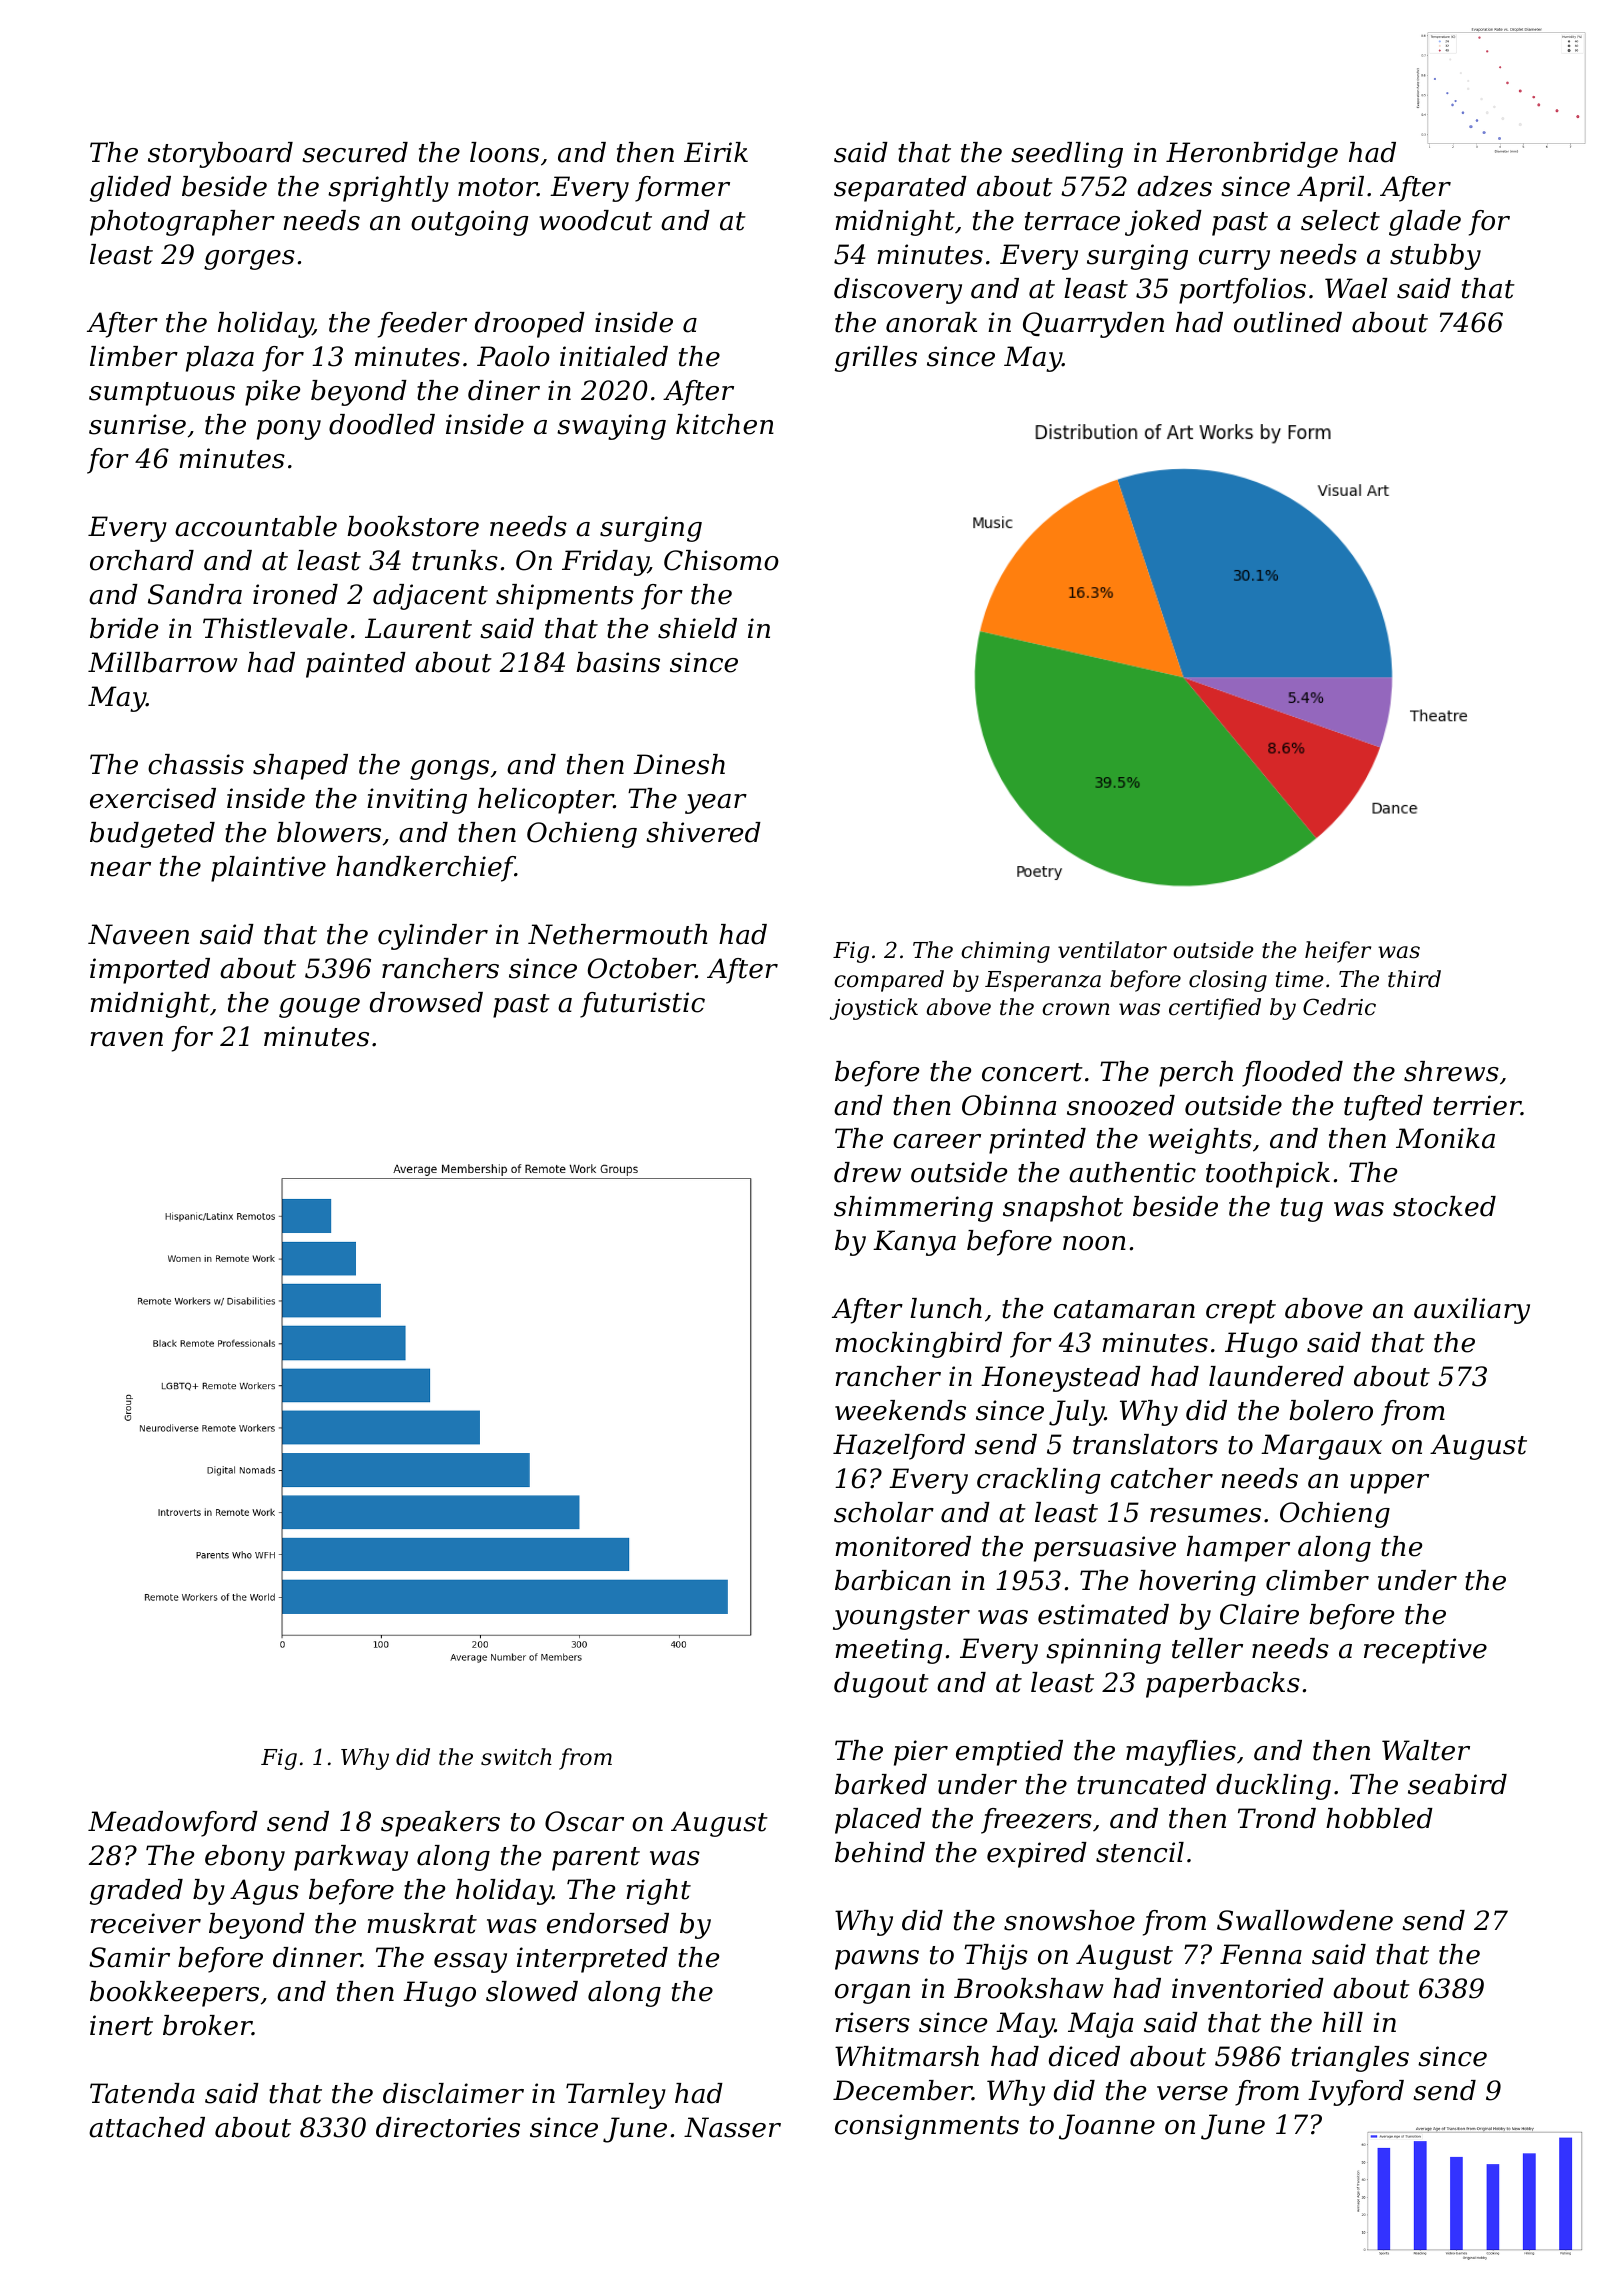 This screenshot has width=1620, height=2292. Describe the element at coordinates (1288, 322) in the screenshot. I see `outlined` at that location.
